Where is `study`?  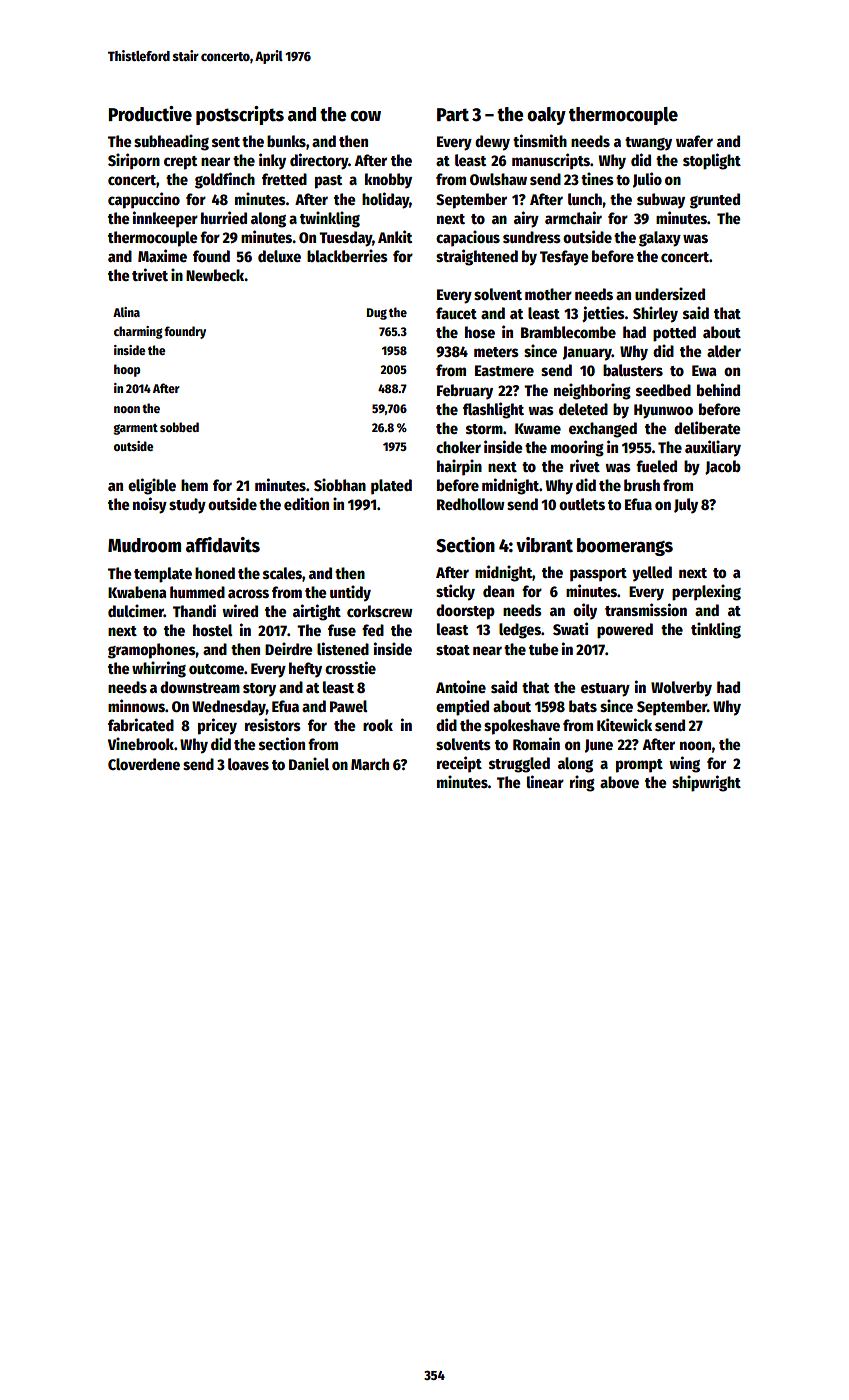
study is located at coordinates (187, 506).
